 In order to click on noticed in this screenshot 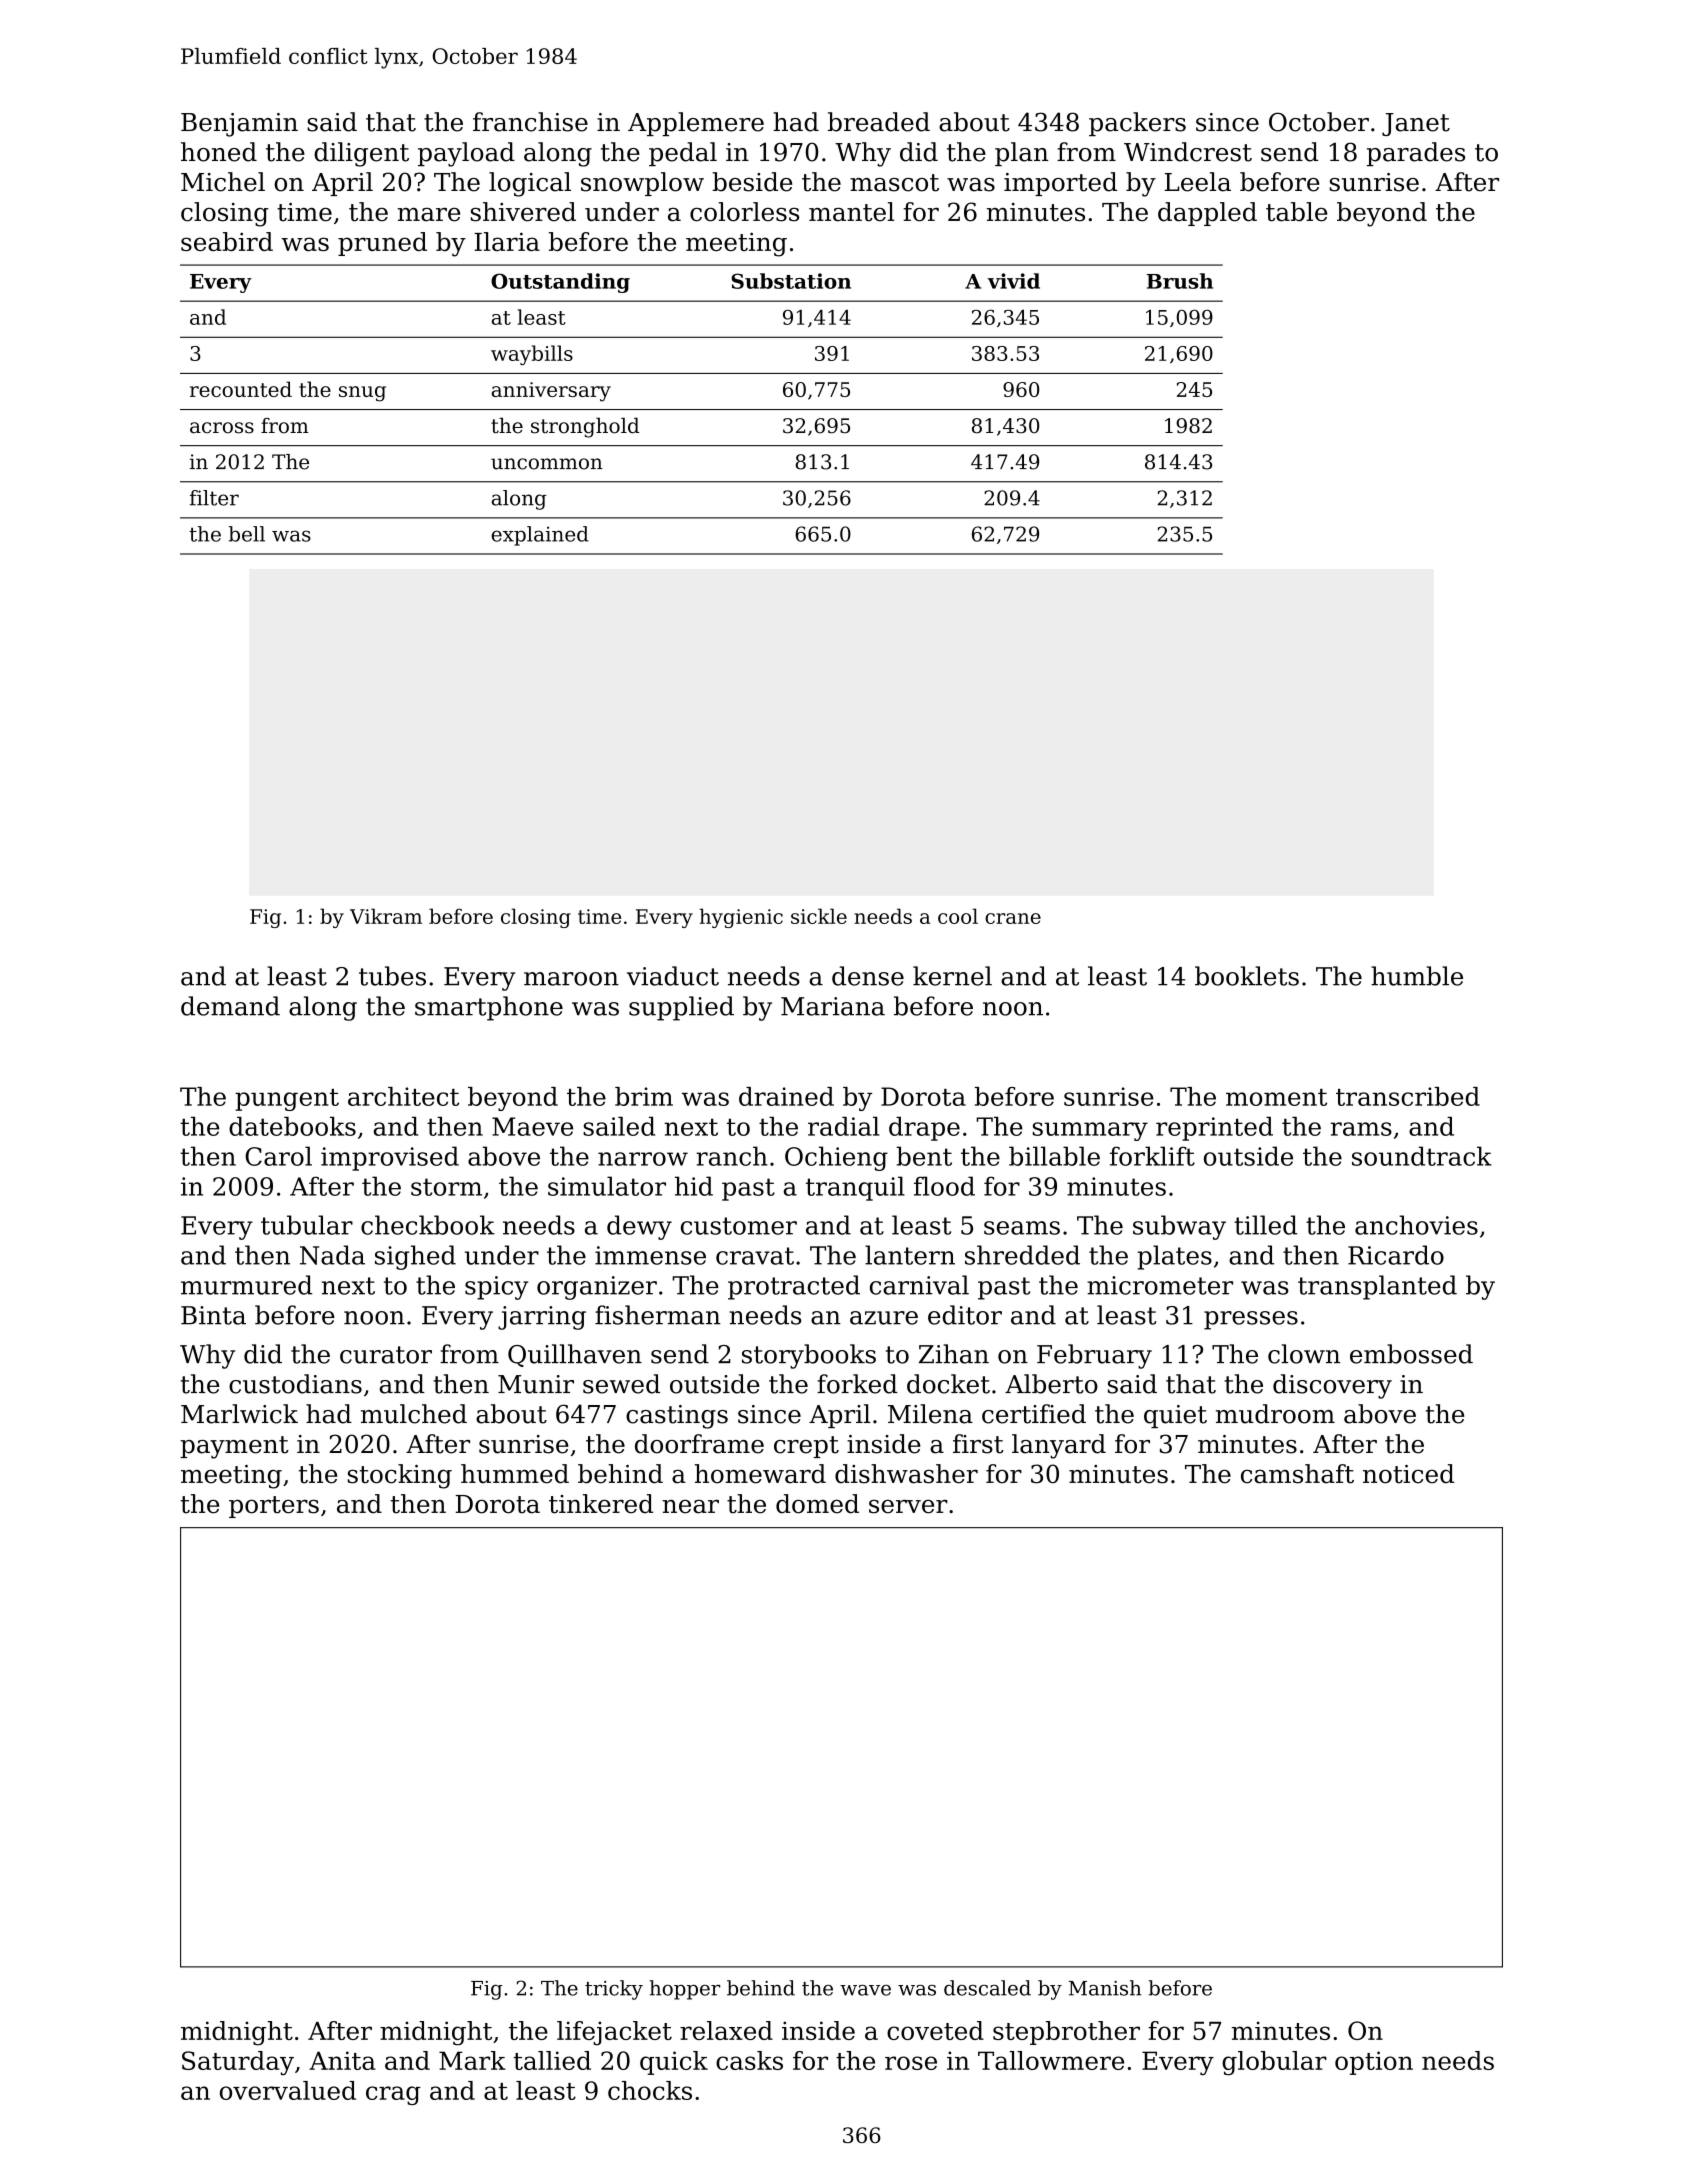, I will do `click(1408, 1474)`.
